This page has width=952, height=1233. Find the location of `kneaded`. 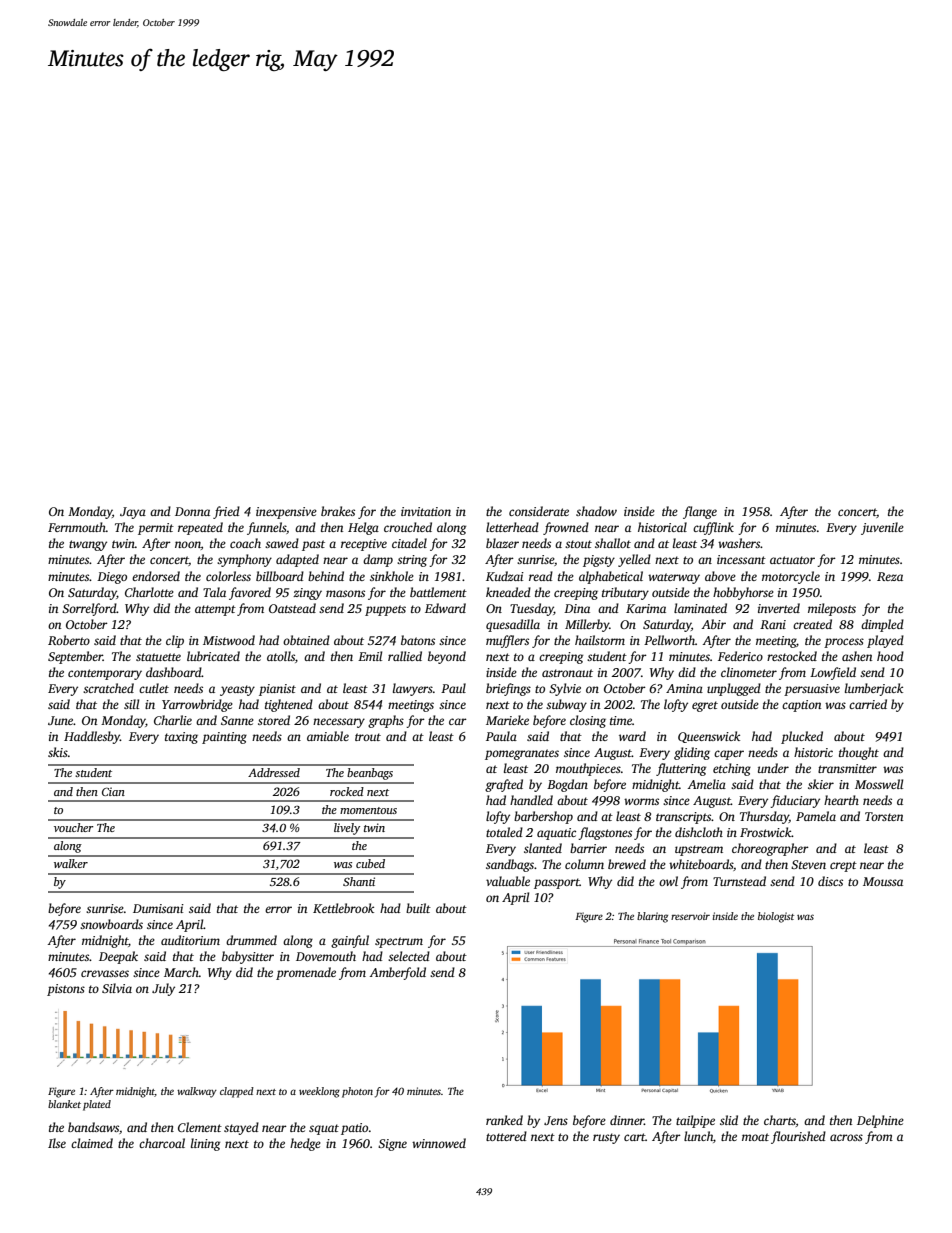

kneaded is located at coordinates (508, 592).
